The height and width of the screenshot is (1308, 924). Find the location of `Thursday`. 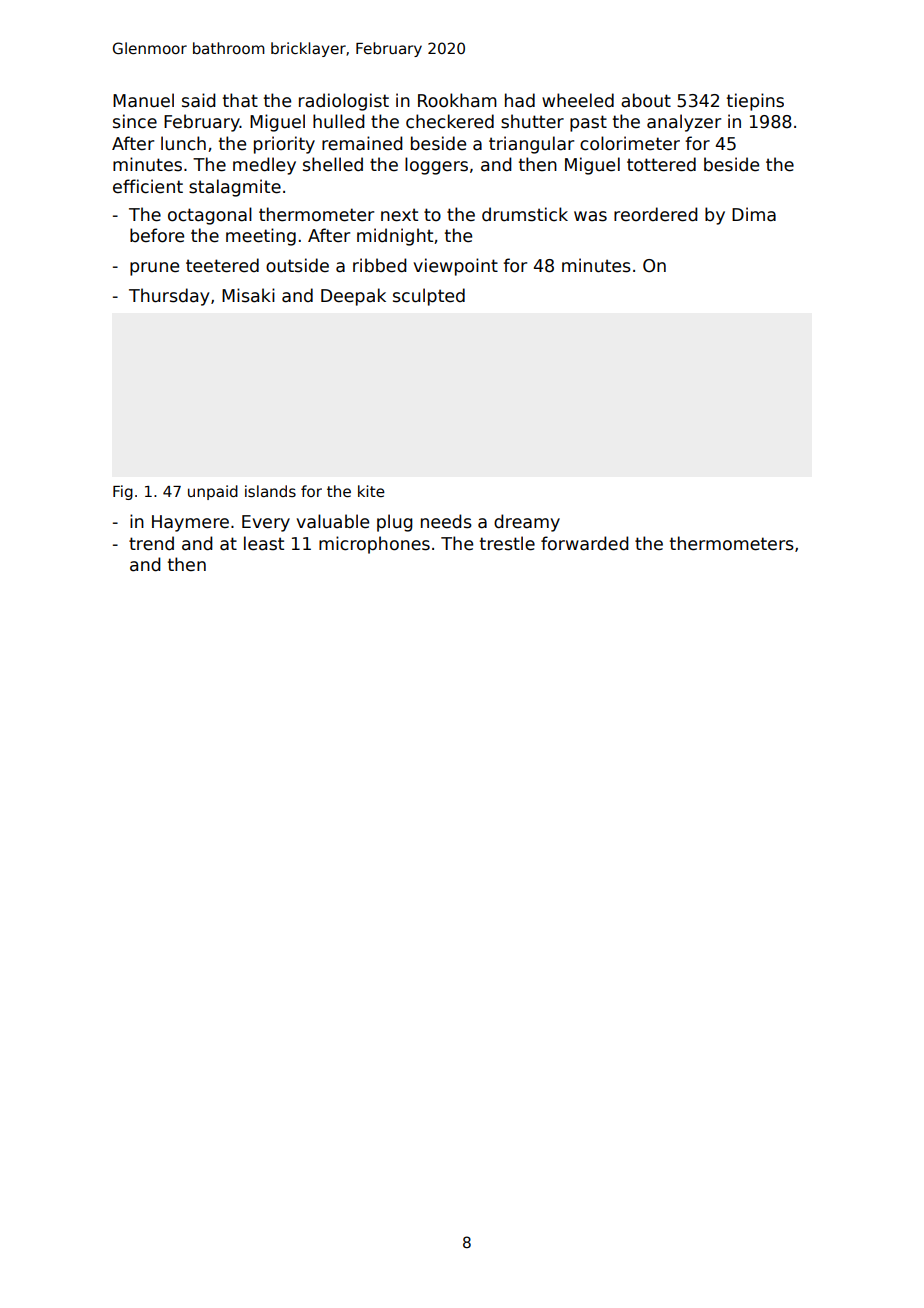

Thursday is located at coordinates (169, 297).
